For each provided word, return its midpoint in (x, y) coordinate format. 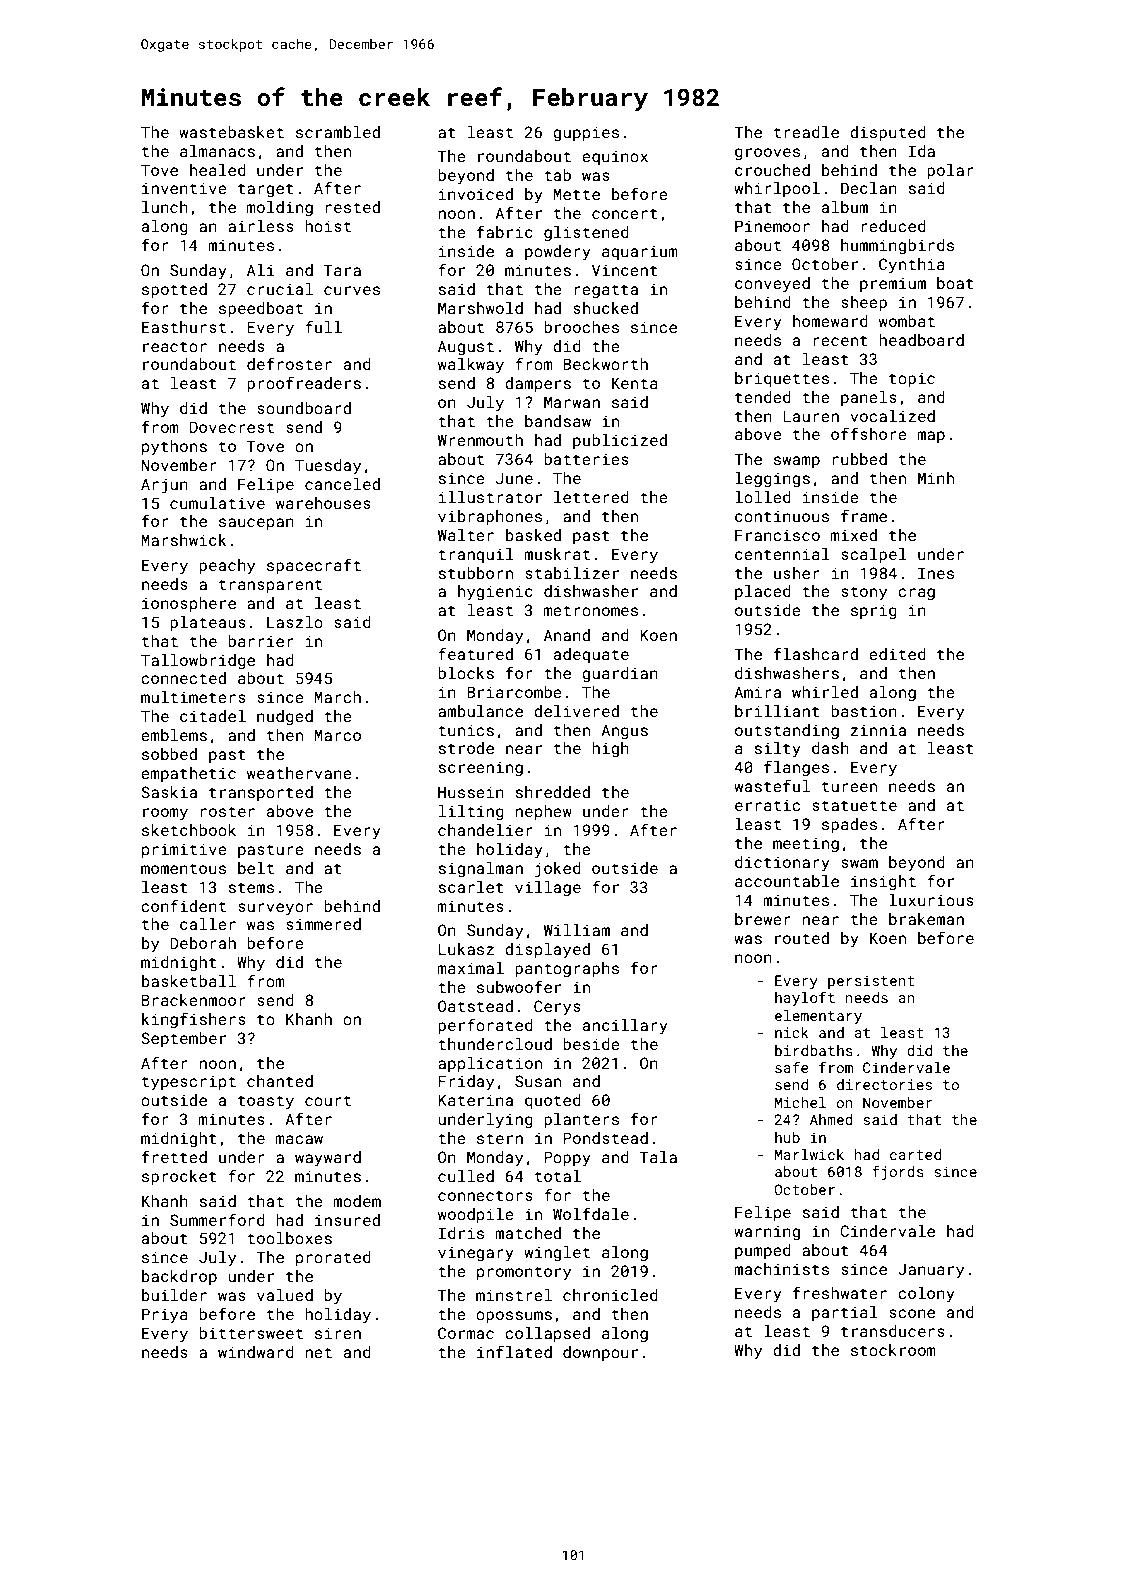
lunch (165, 207)
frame (864, 515)
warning (767, 1233)
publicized (620, 441)
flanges (796, 768)
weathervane (299, 773)
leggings (772, 480)
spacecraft (314, 566)
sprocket (179, 1178)
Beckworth (605, 364)
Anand (567, 635)
